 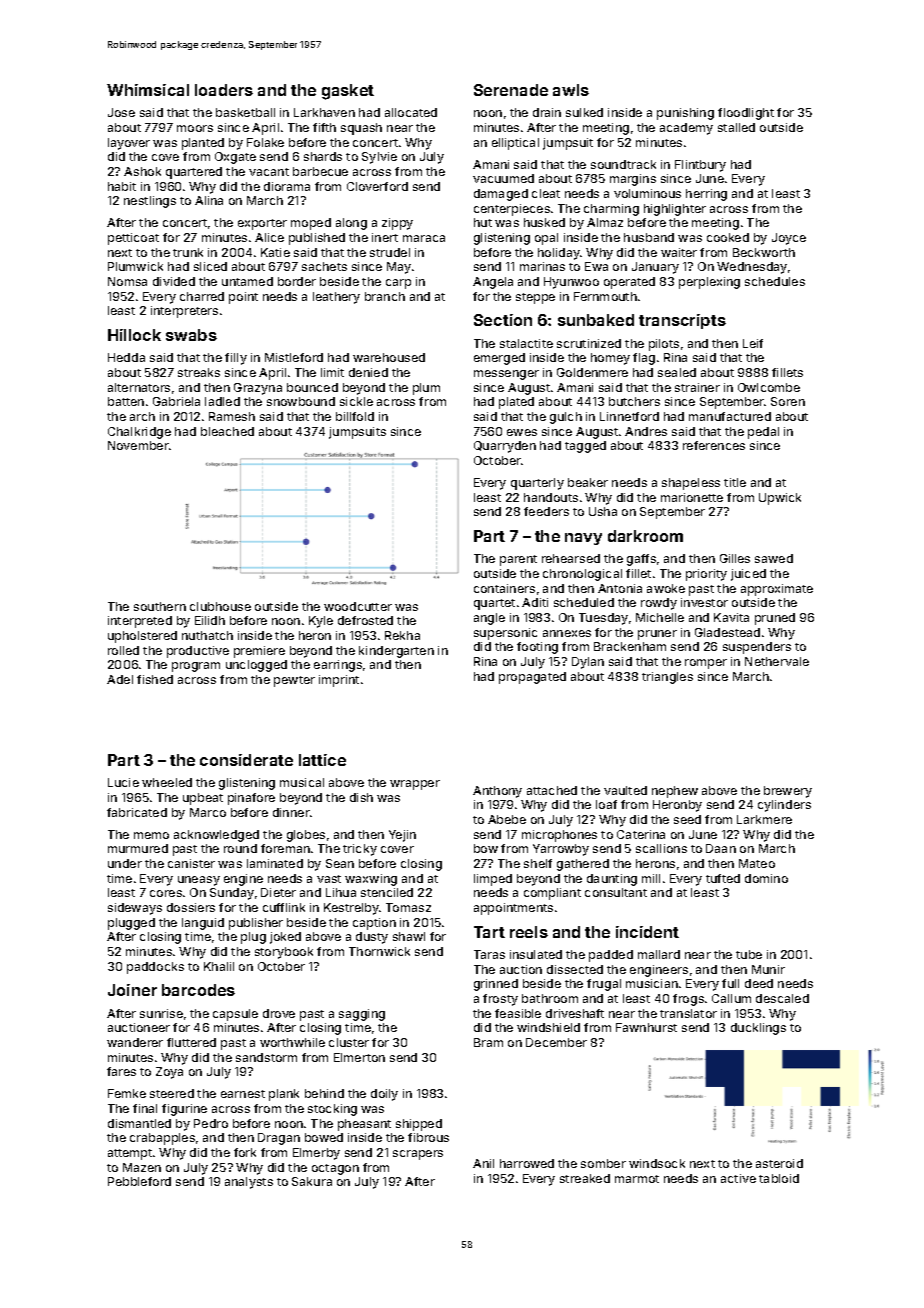 What do you see at coordinates (155, 968) in the page?
I see `paddocks` at bounding box center [155, 968].
